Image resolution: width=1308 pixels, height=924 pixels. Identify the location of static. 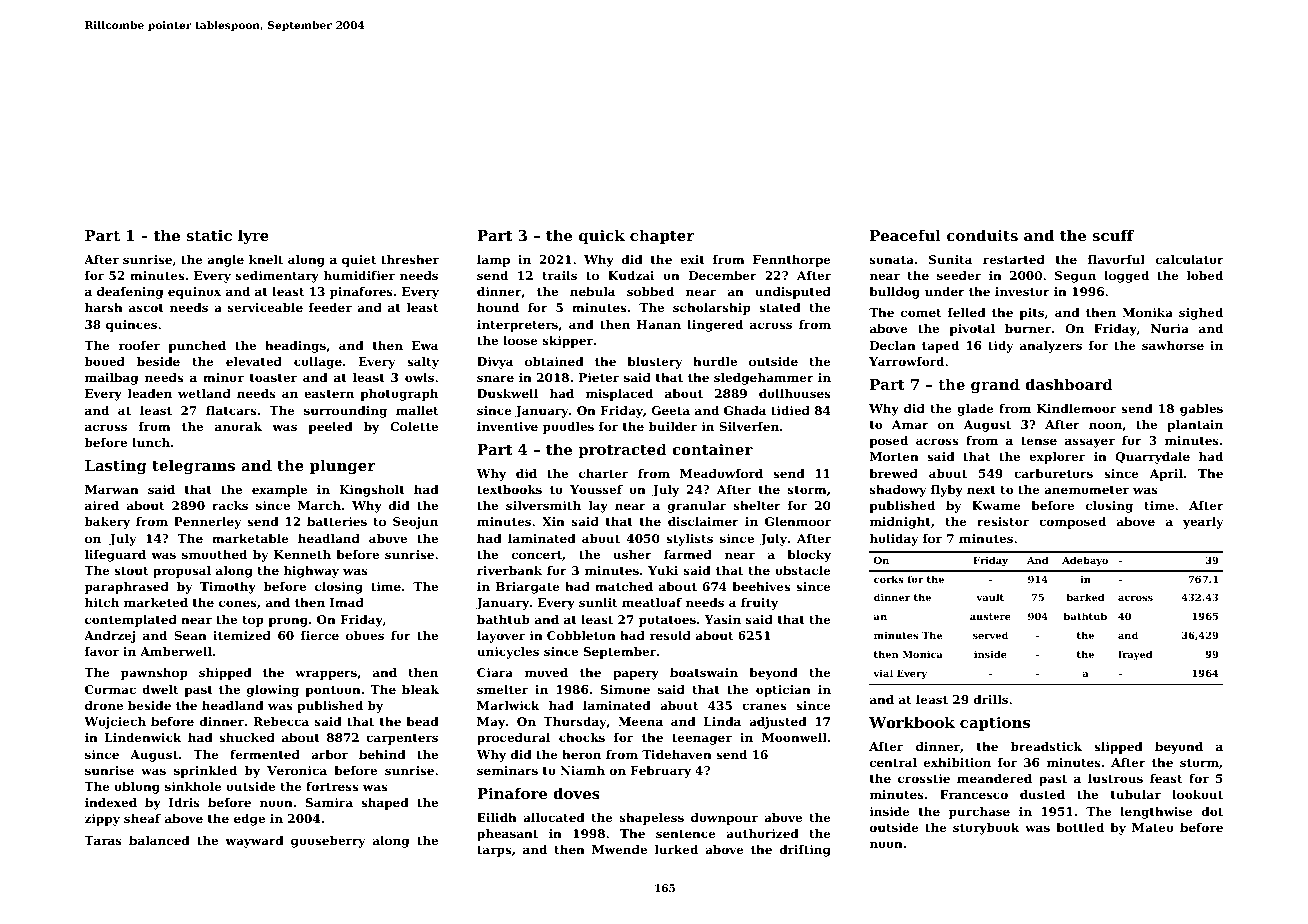
(209, 235).
